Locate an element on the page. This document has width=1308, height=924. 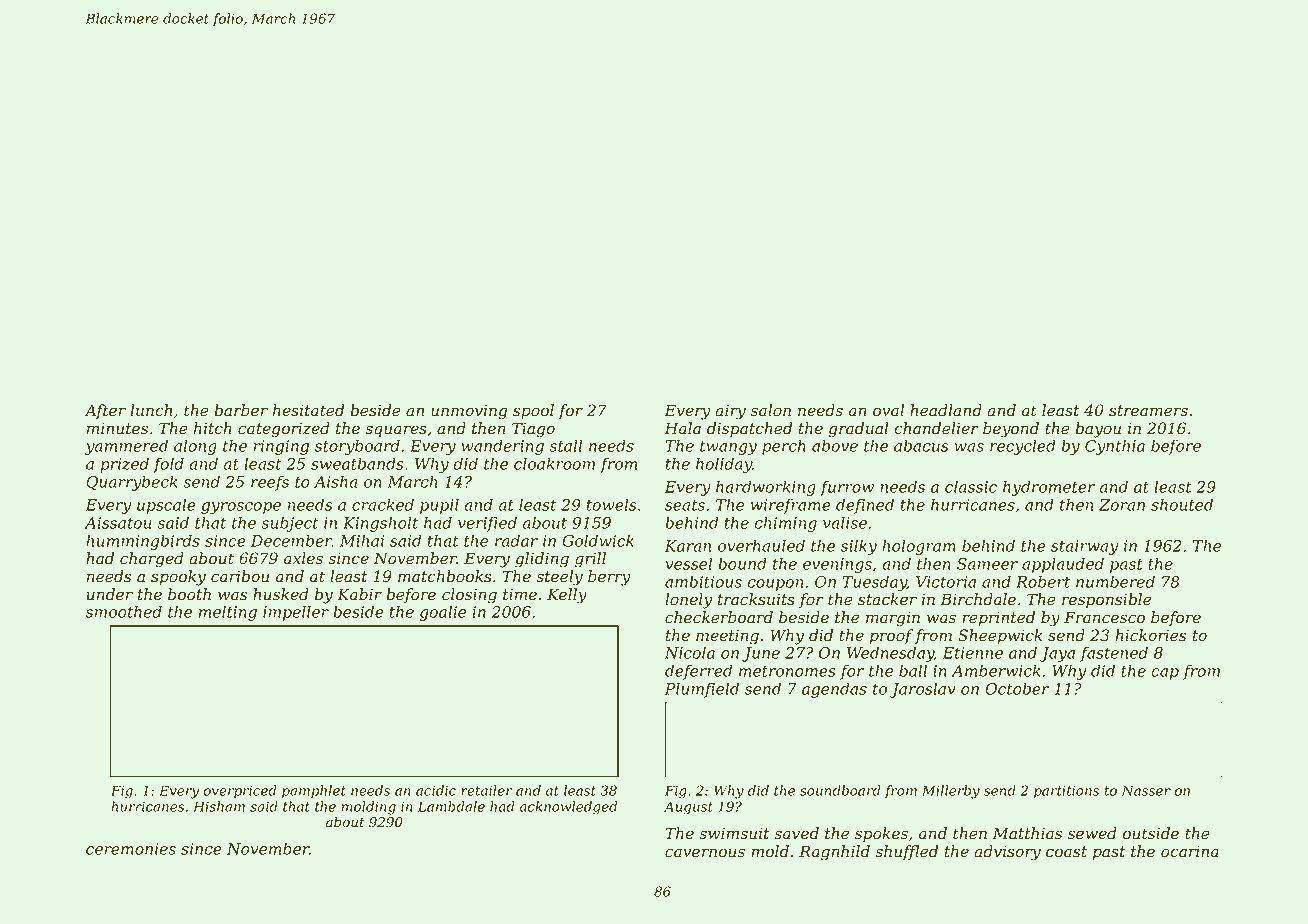
ceremonies is located at coordinates (131, 849).
